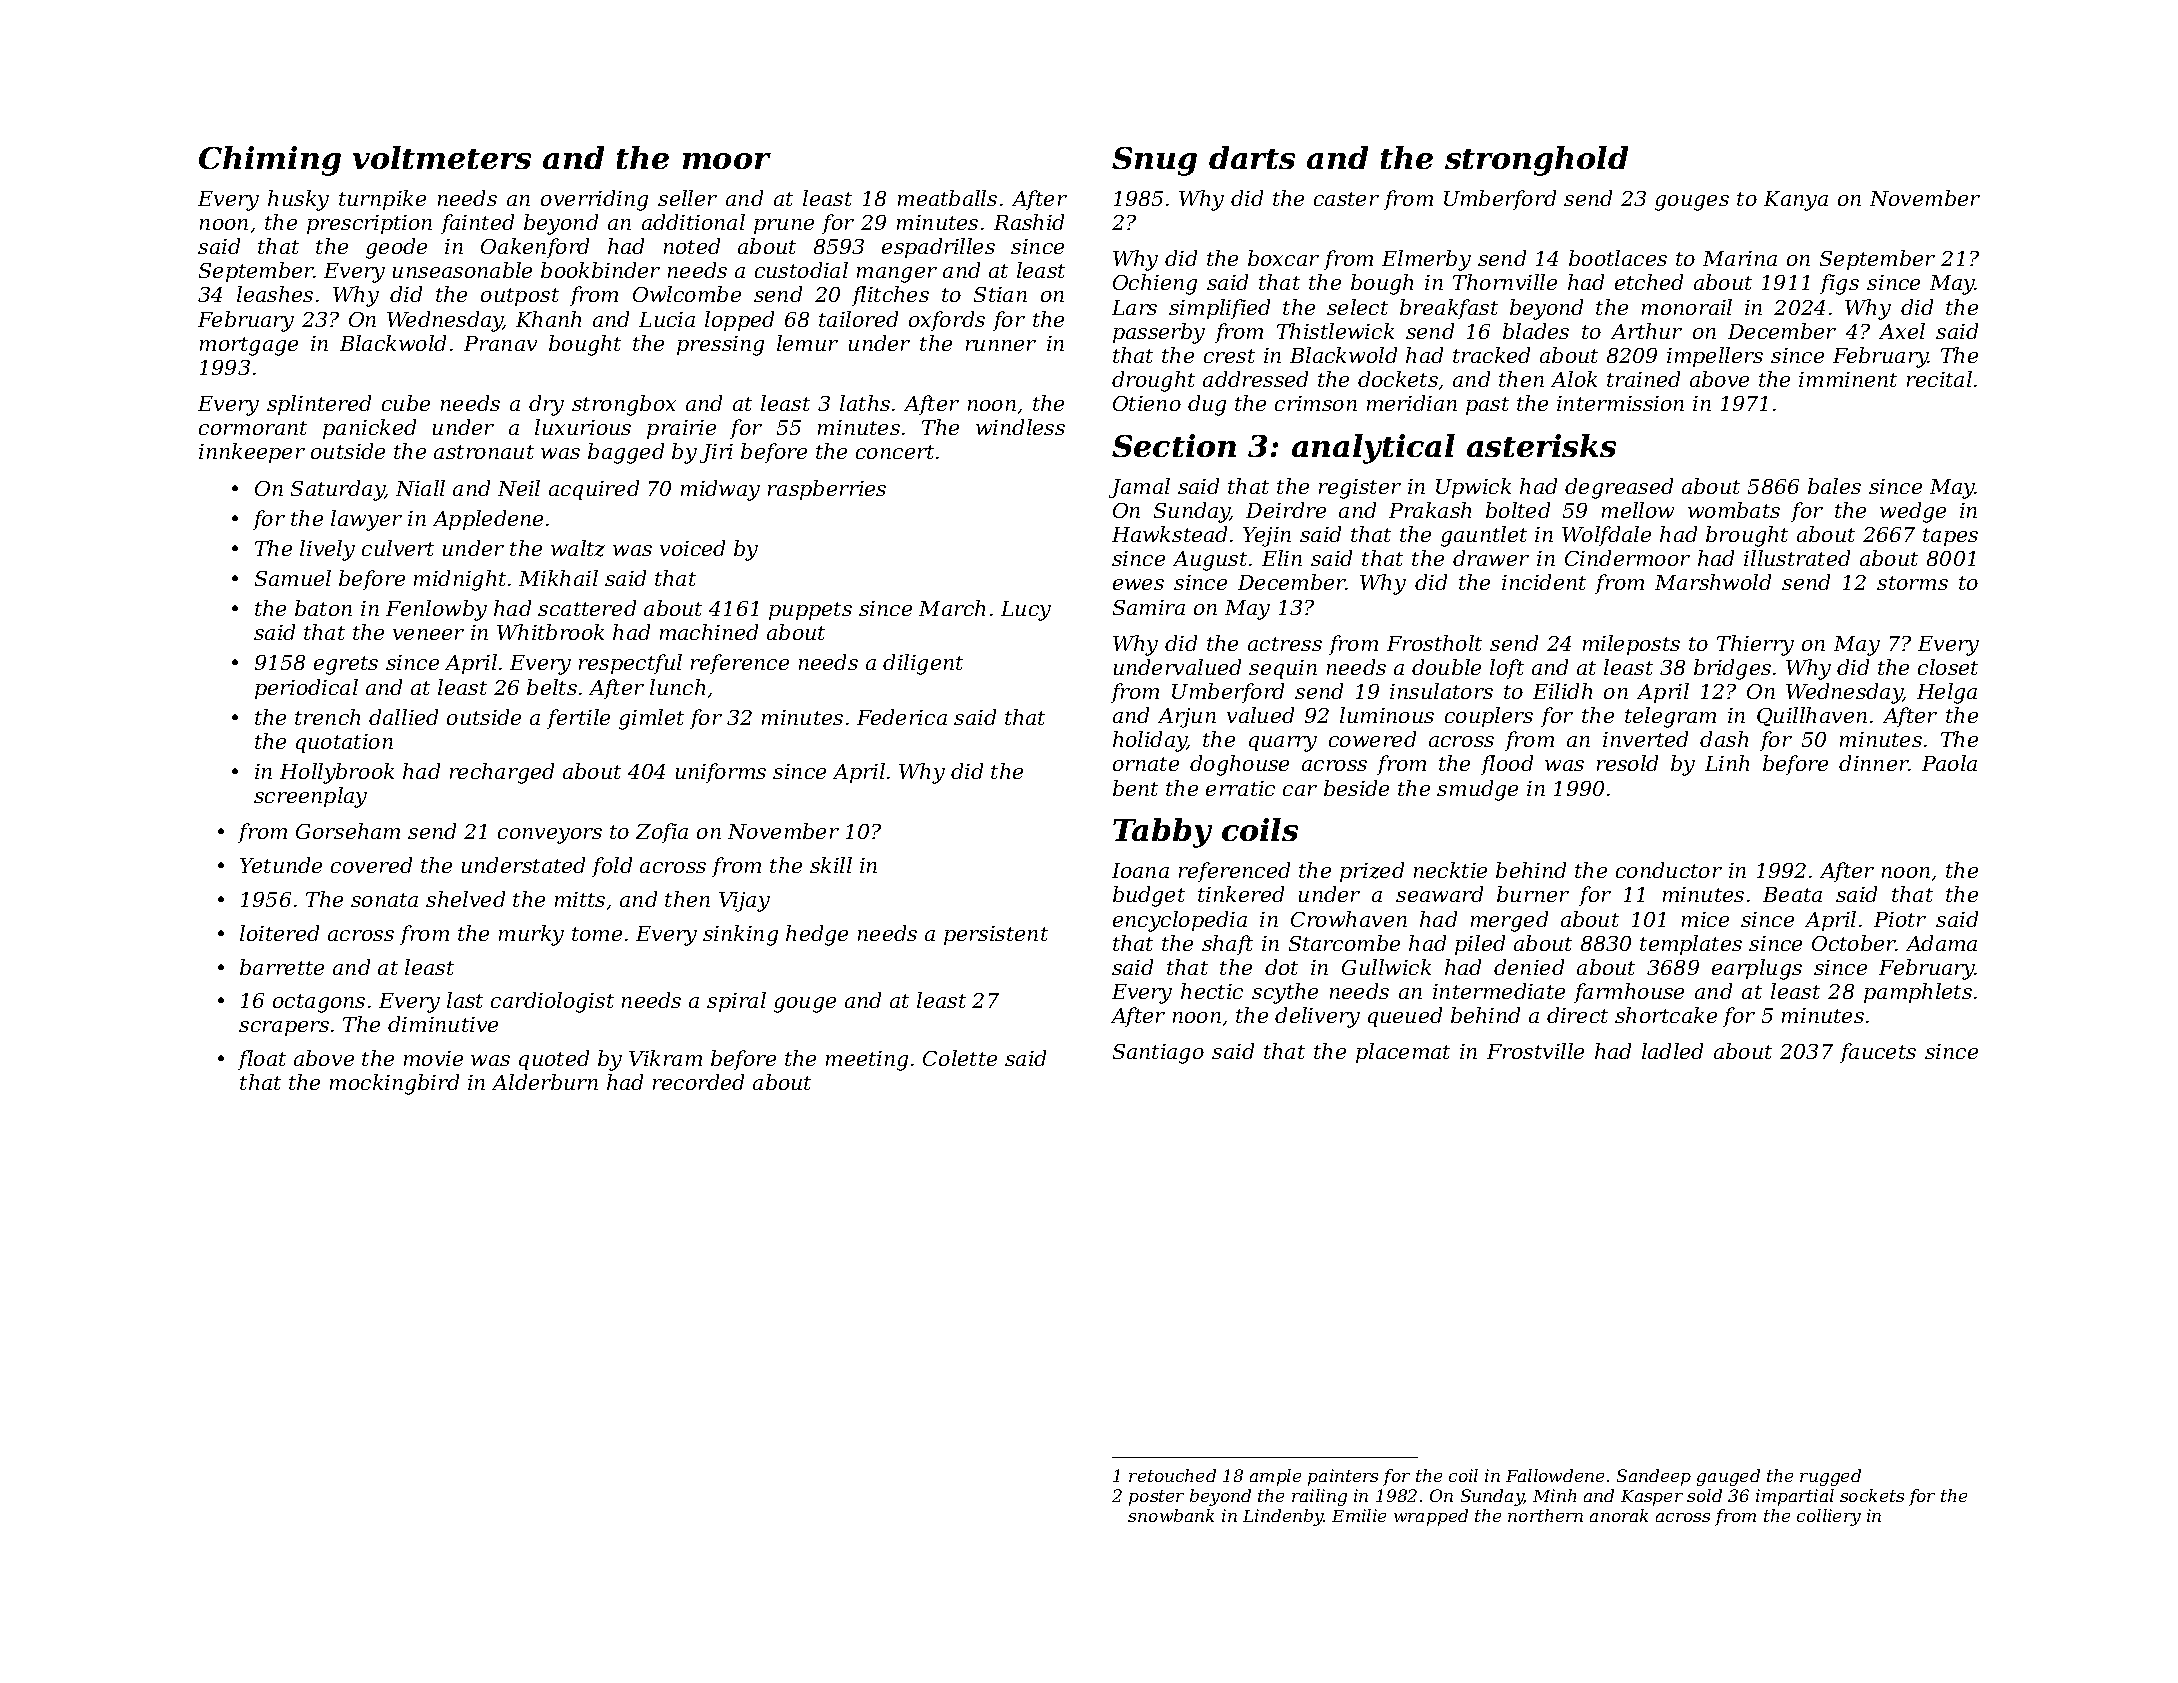 The width and height of the screenshot is (2178, 1683). I want to click on culvert, so click(398, 548).
